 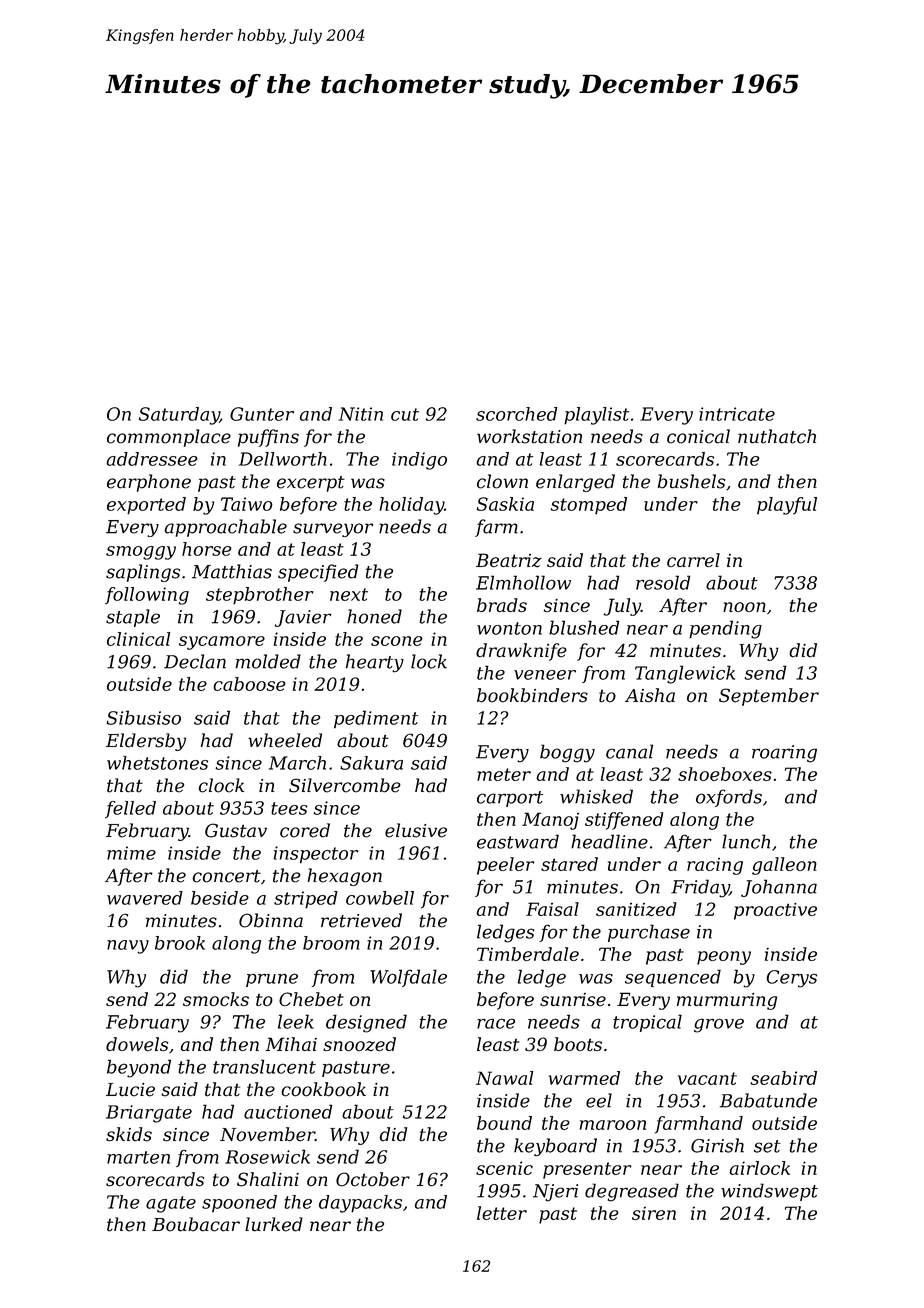 I want to click on intricate, so click(x=737, y=414).
